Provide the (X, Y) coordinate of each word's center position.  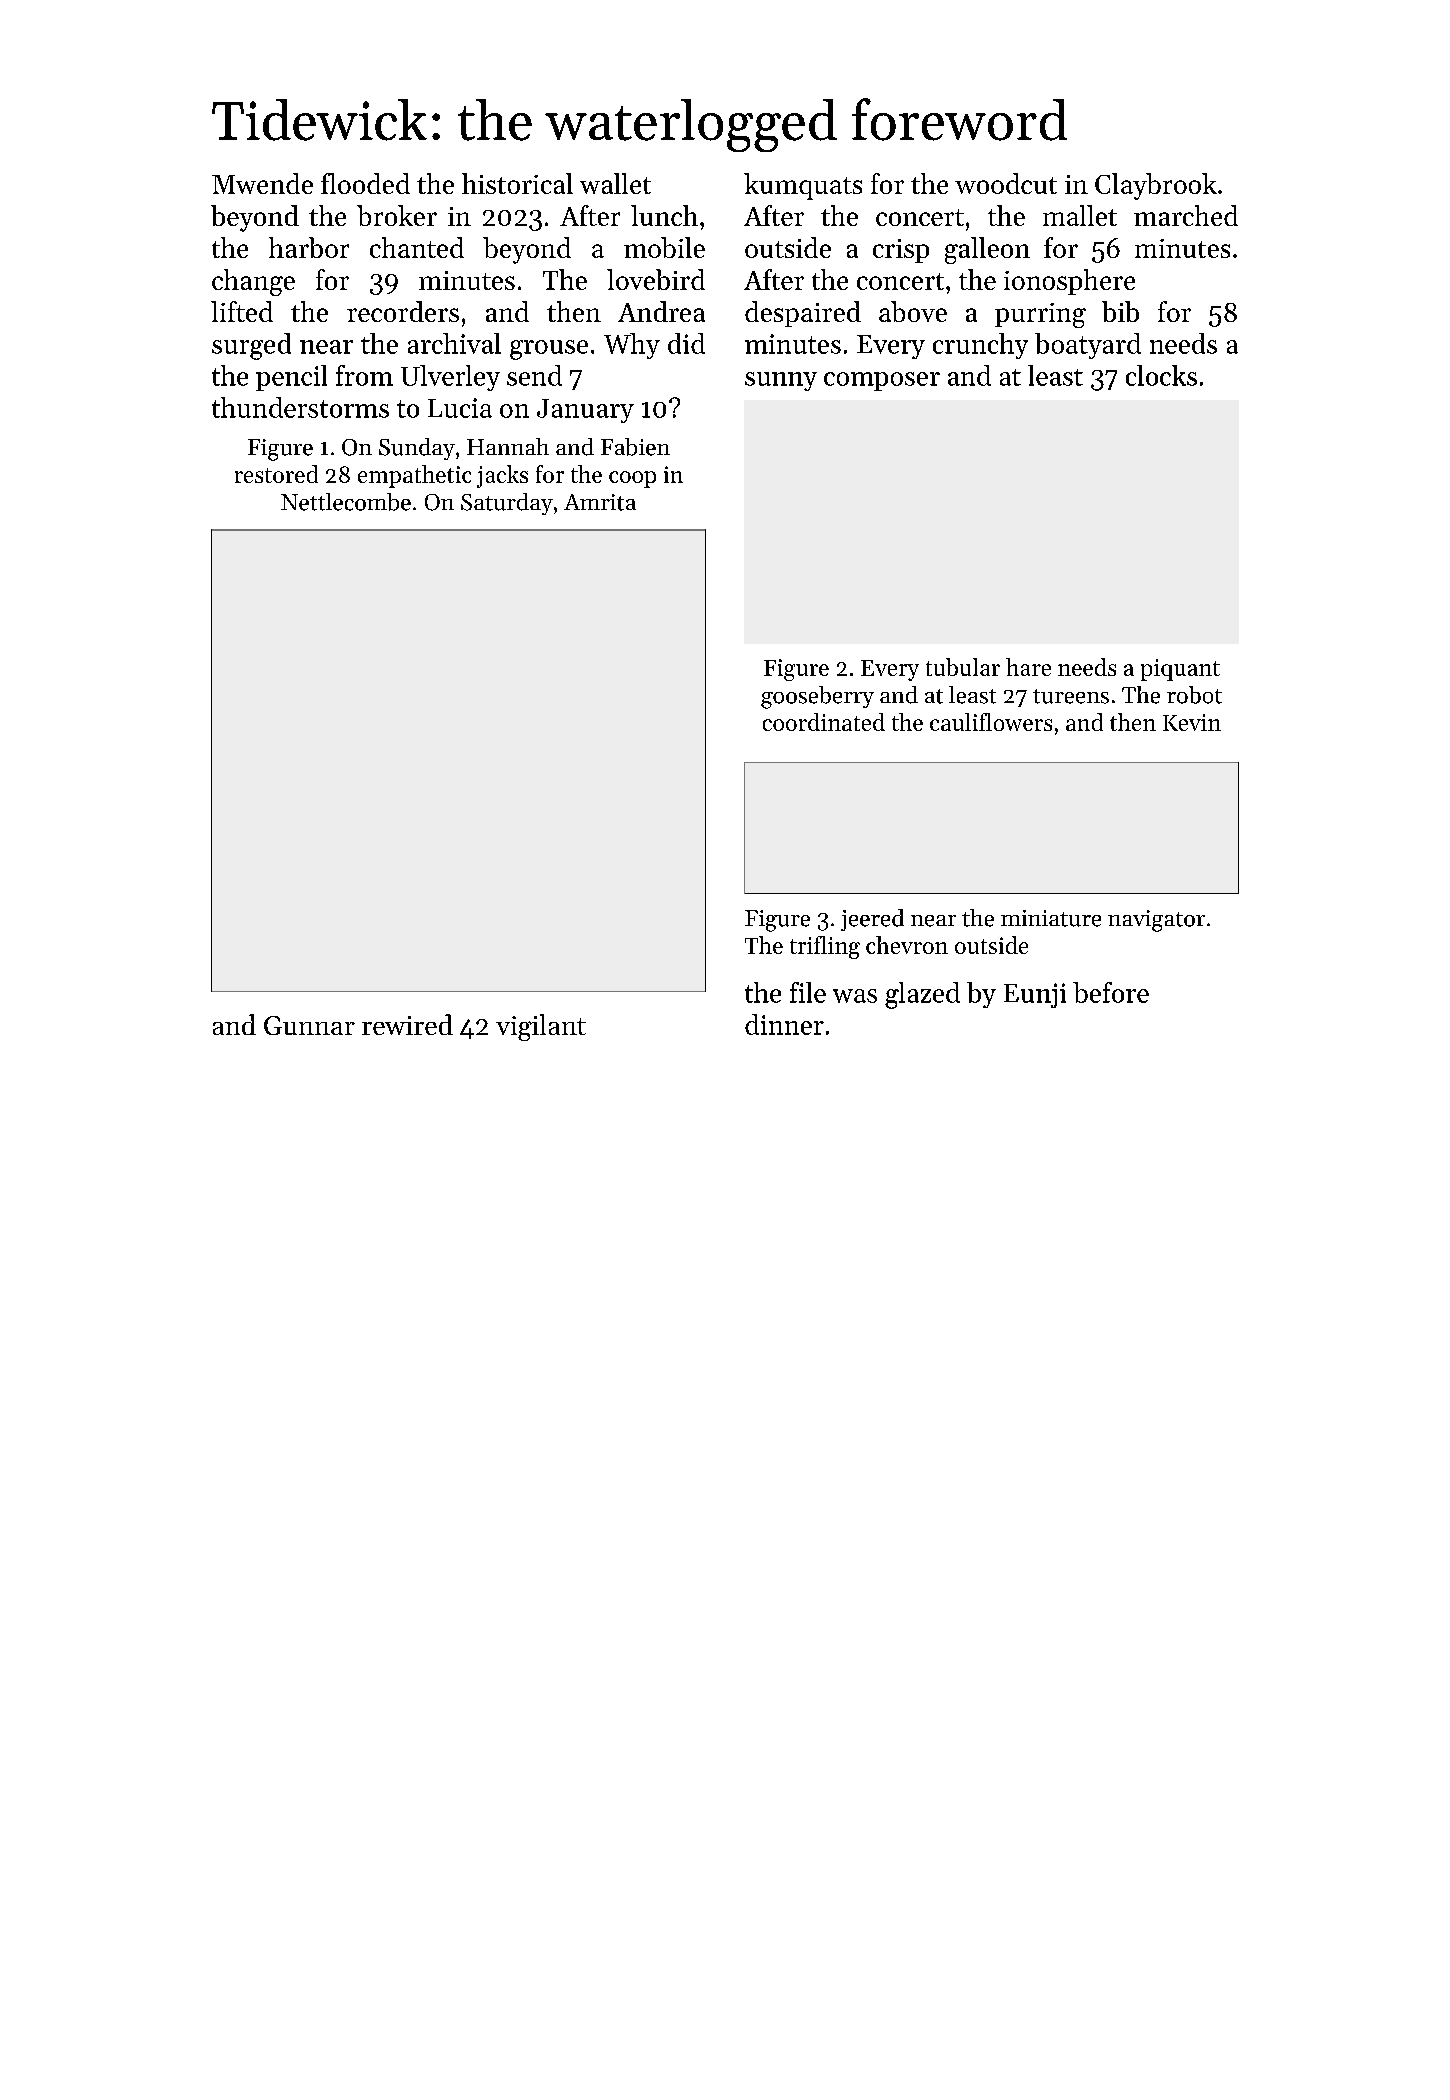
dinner (784, 1024)
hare (1028, 667)
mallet (1080, 215)
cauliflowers (991, 722)
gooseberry (817, 697)
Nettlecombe (346, 502)
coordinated (824, 722)
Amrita (600, 502)
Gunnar (309, 1025)
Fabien (635, 447)
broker (397, 215)
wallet (615, 183)
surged (251, 346)
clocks (1161, 375)
